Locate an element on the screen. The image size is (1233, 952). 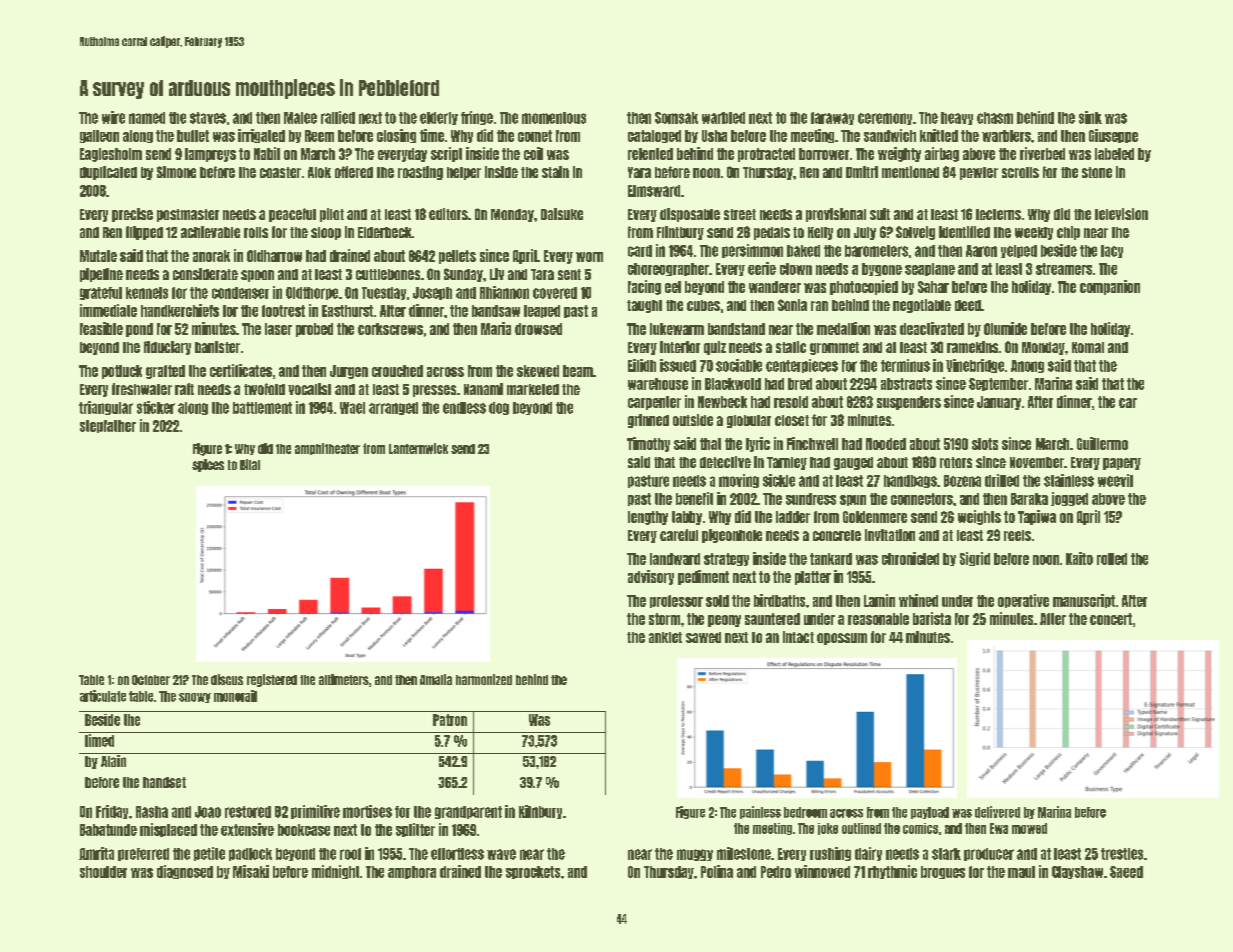
Polina is located at coordinates (717, 871).
